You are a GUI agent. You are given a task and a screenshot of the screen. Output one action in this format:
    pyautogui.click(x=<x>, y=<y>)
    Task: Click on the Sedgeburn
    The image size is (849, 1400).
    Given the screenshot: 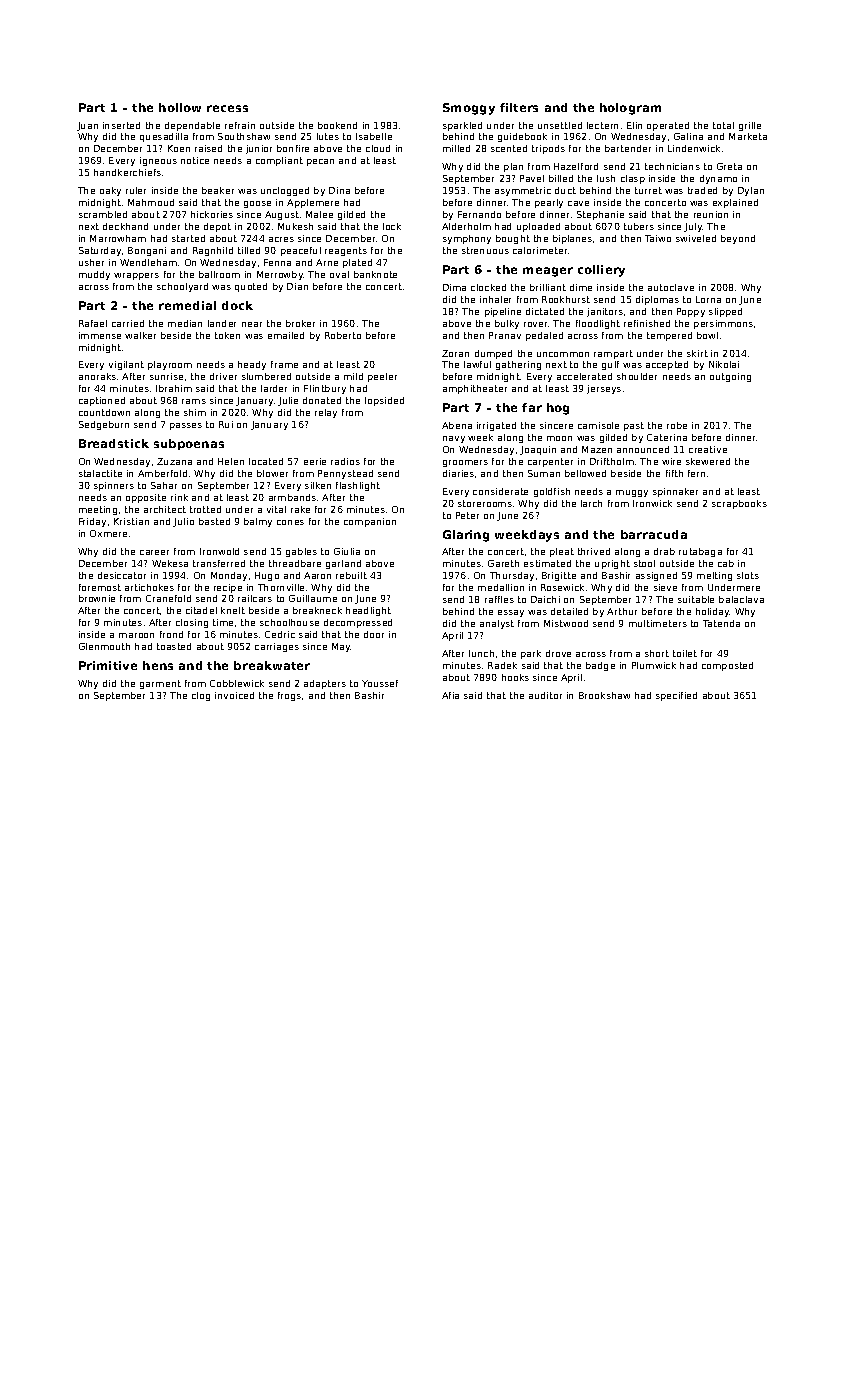 What is the action you would take?
    pyautogui.click(x=104, y=425)
